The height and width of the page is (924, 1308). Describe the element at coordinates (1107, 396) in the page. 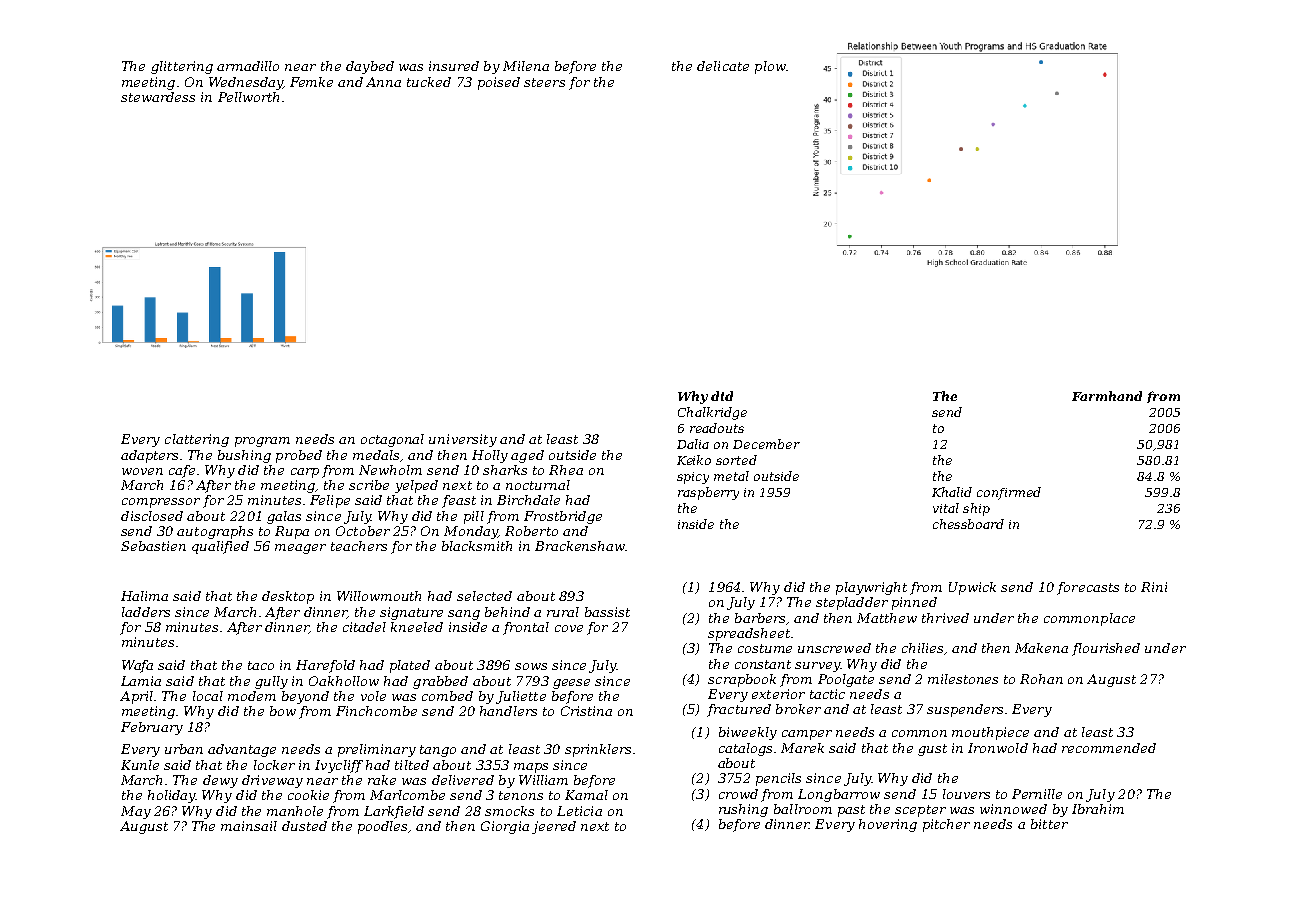

I see `Farmhand` at that location.
